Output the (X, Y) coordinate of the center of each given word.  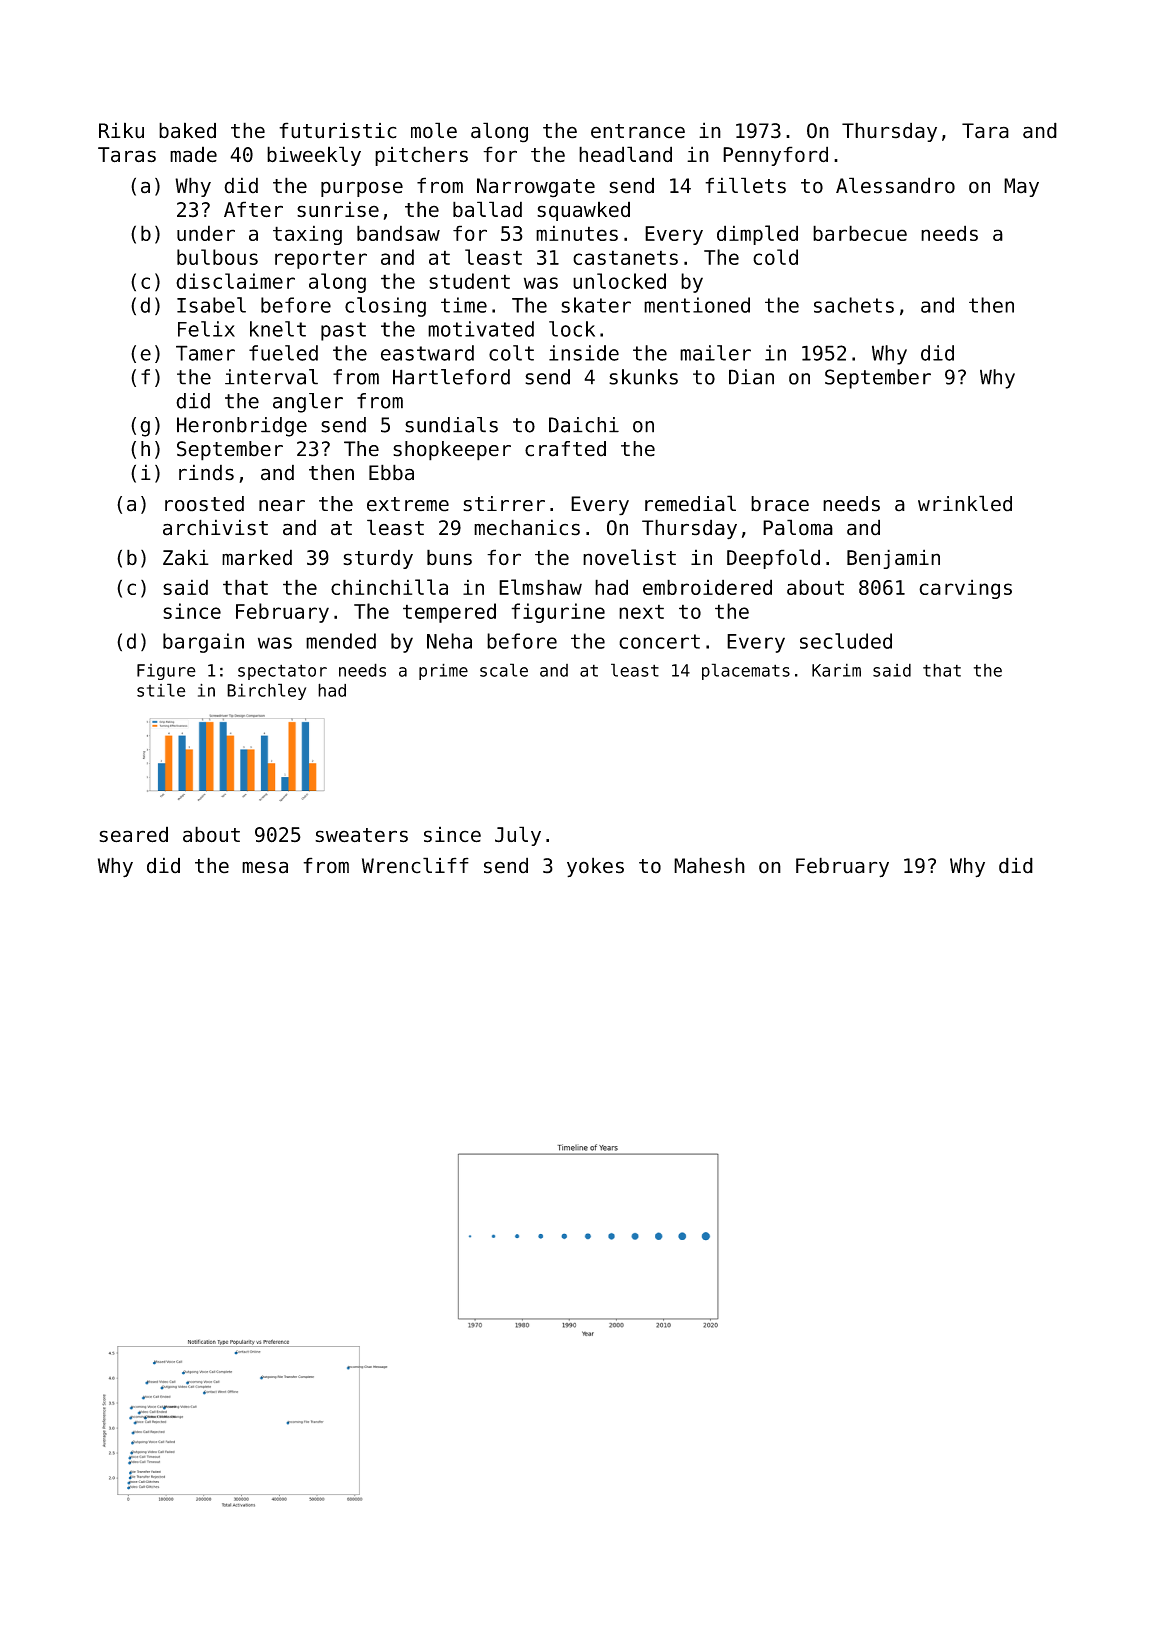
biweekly (314, 156)
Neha (449, 641)
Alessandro (895, 185)
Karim (836, 670)
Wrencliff (415, 865)
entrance (638, 131)
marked (257, 557)
